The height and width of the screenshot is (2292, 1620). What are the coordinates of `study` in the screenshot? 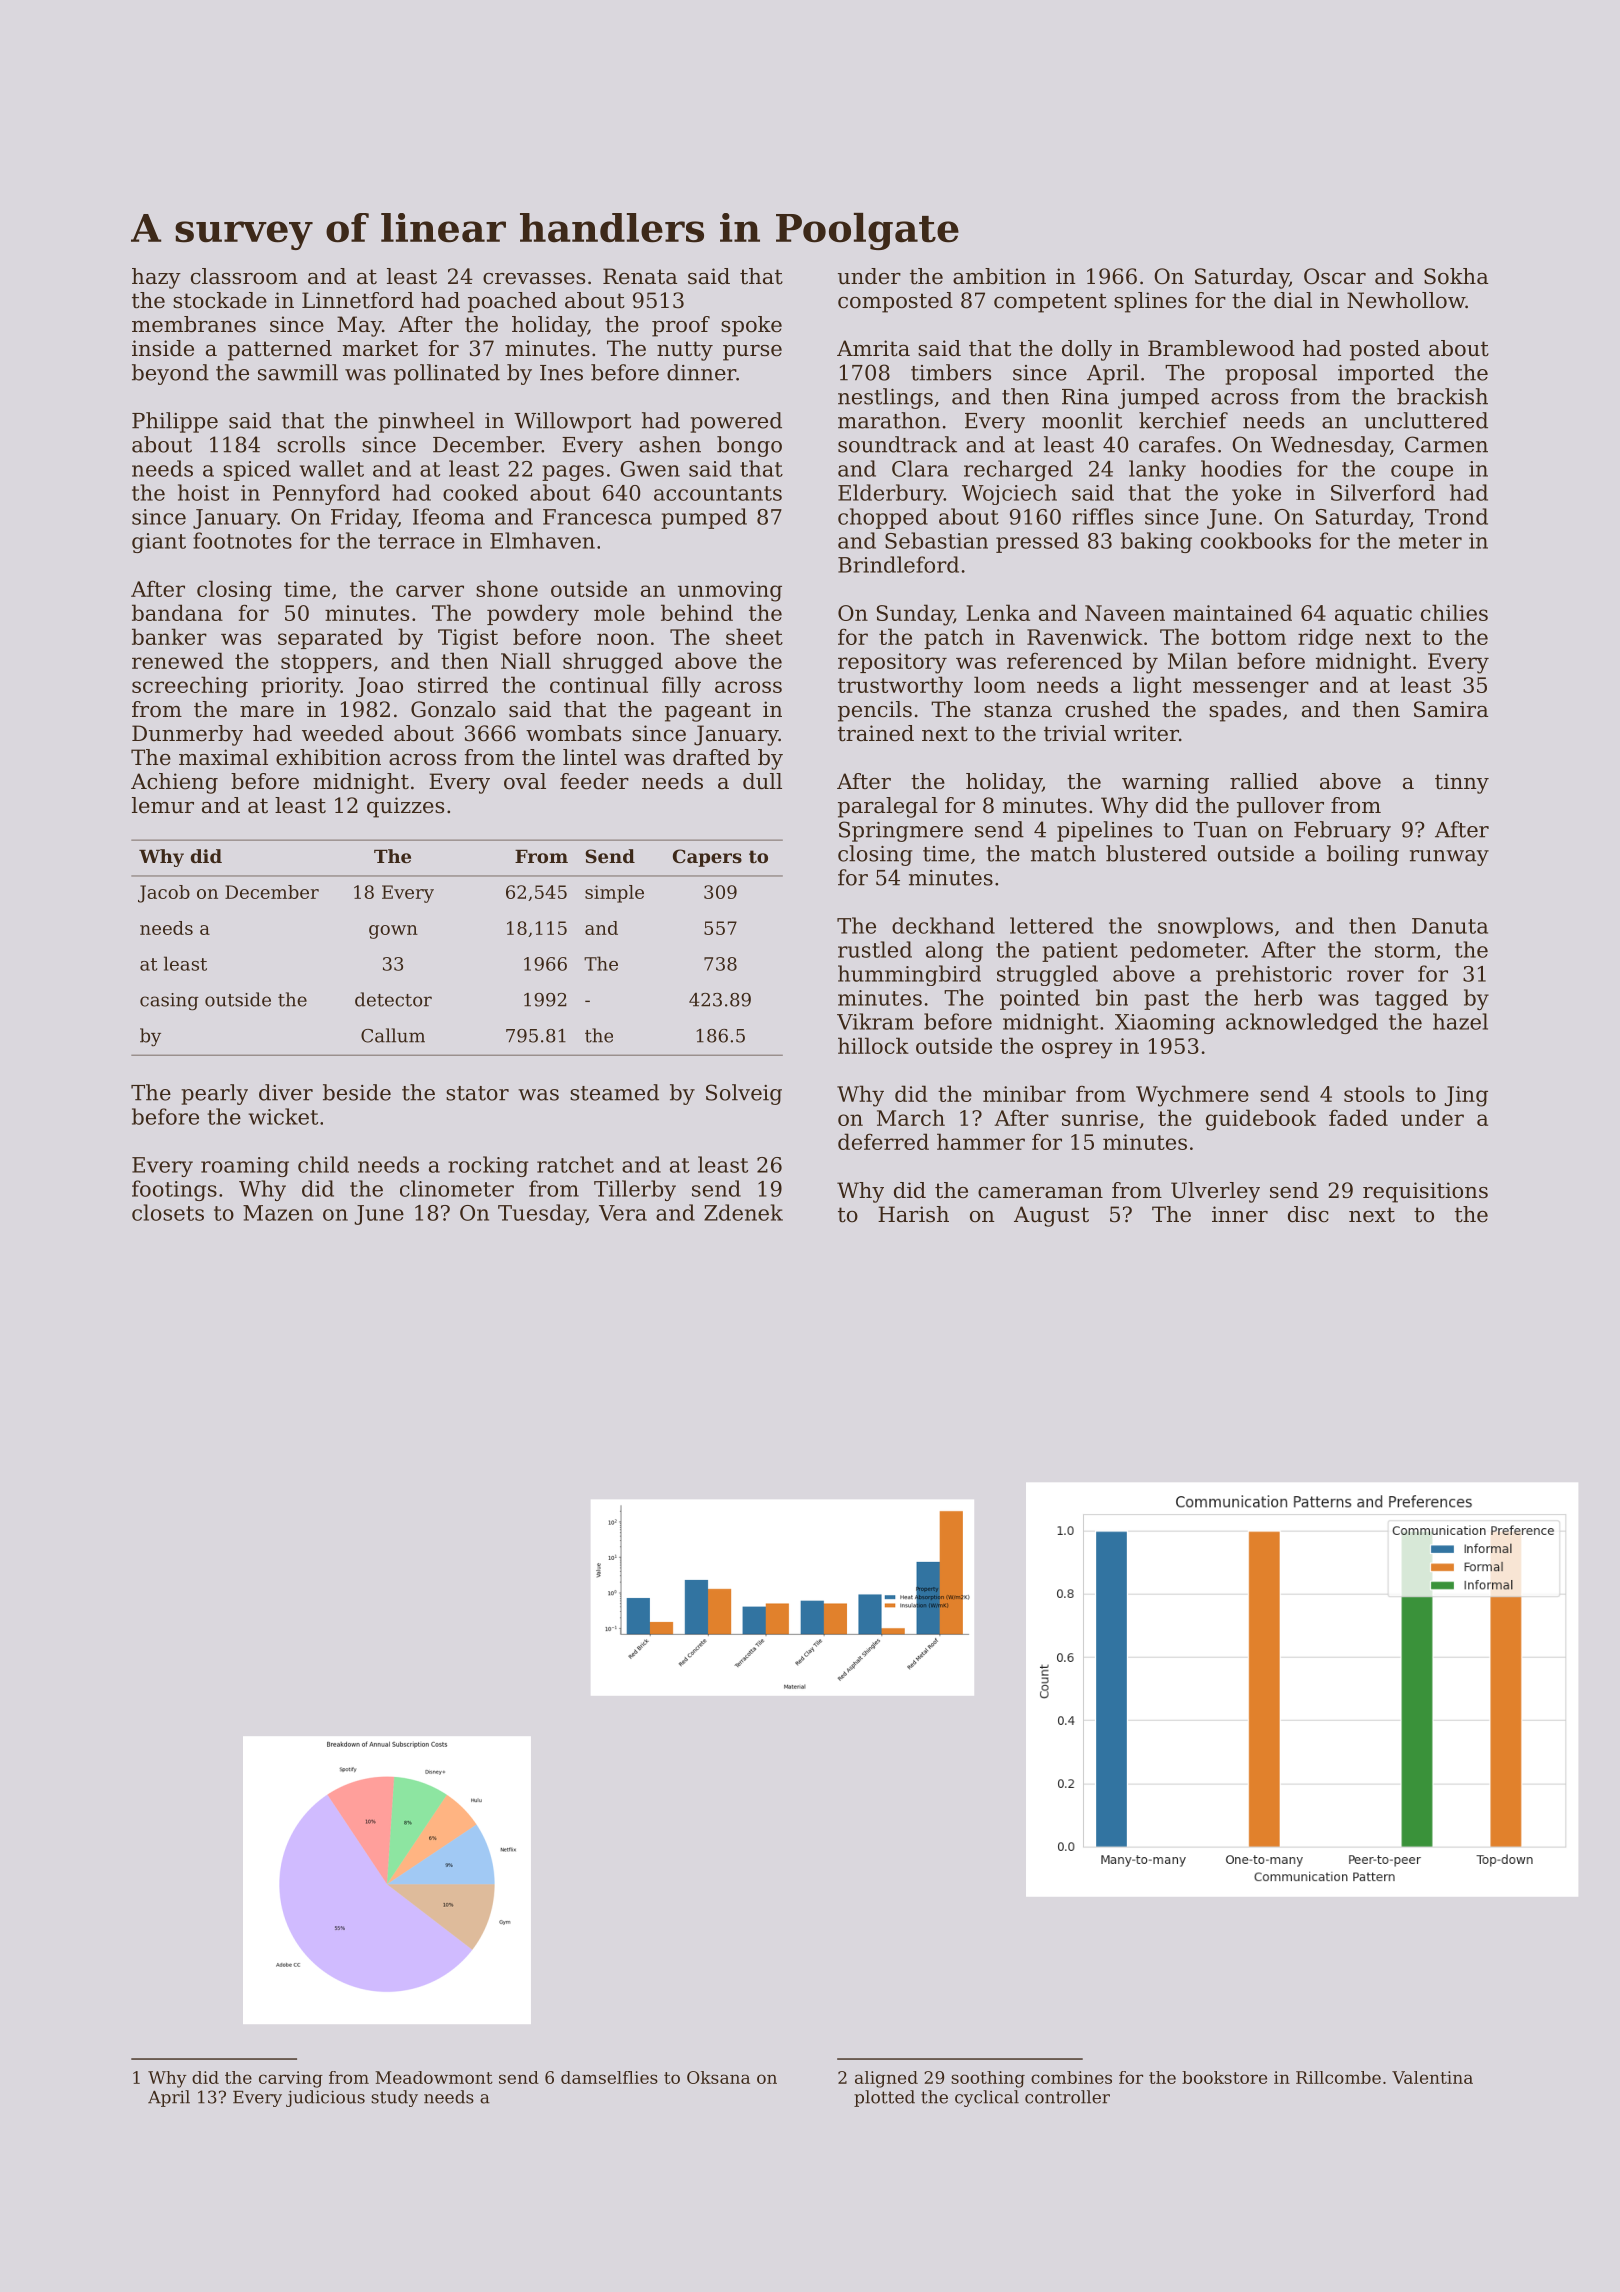 It's located at (394, 2098).
